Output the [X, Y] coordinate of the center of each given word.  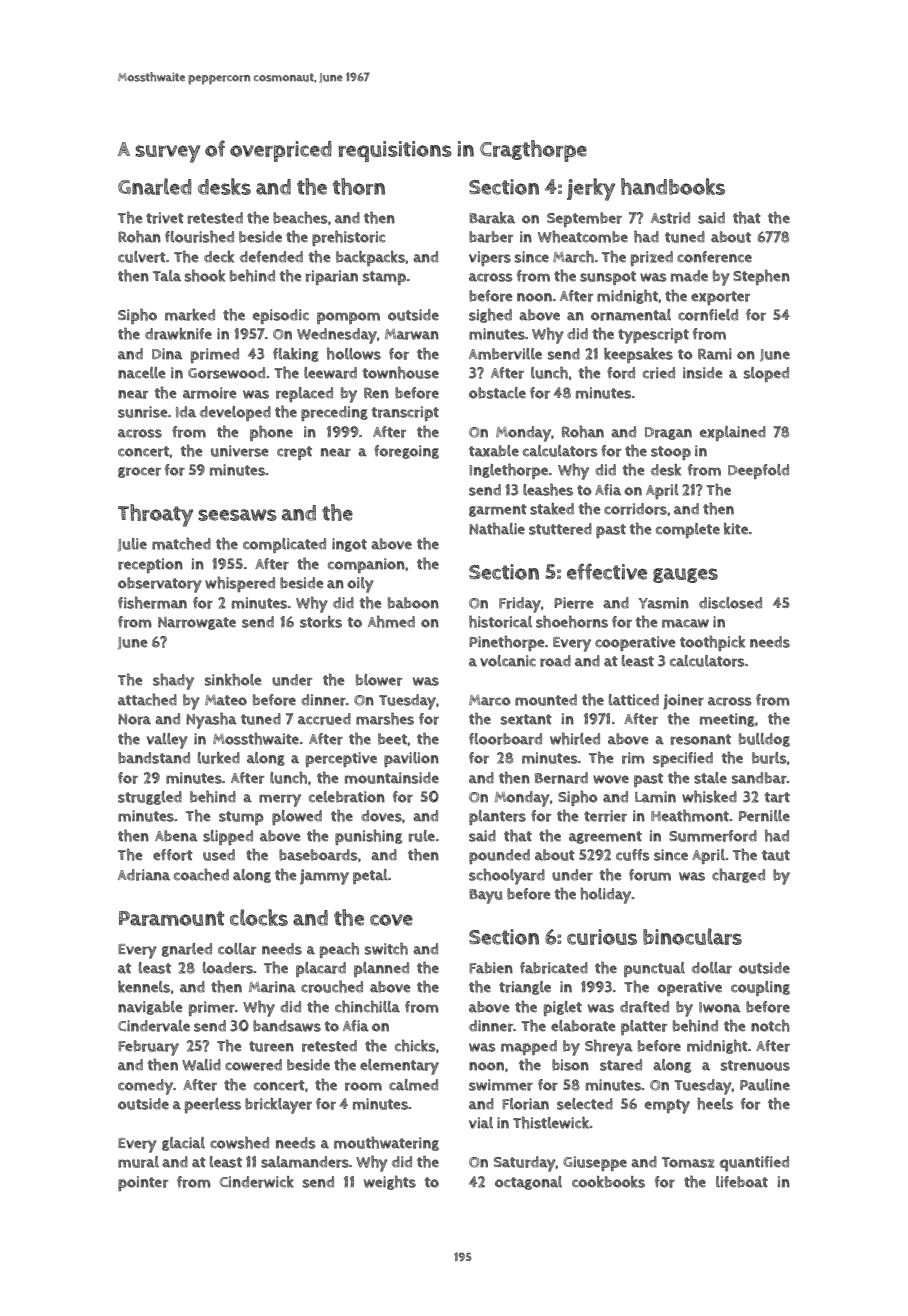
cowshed [239, 1142]
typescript [653, 336]
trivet [165, 218]
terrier [605, 816]
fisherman [152, 602]
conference [714, 257]
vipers [490, 258]
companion [366, 565]
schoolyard [507, 876]
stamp [384, 278]
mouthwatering [386, 1143]
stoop [671, 453]
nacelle [142, 373]
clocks [259, 917]
